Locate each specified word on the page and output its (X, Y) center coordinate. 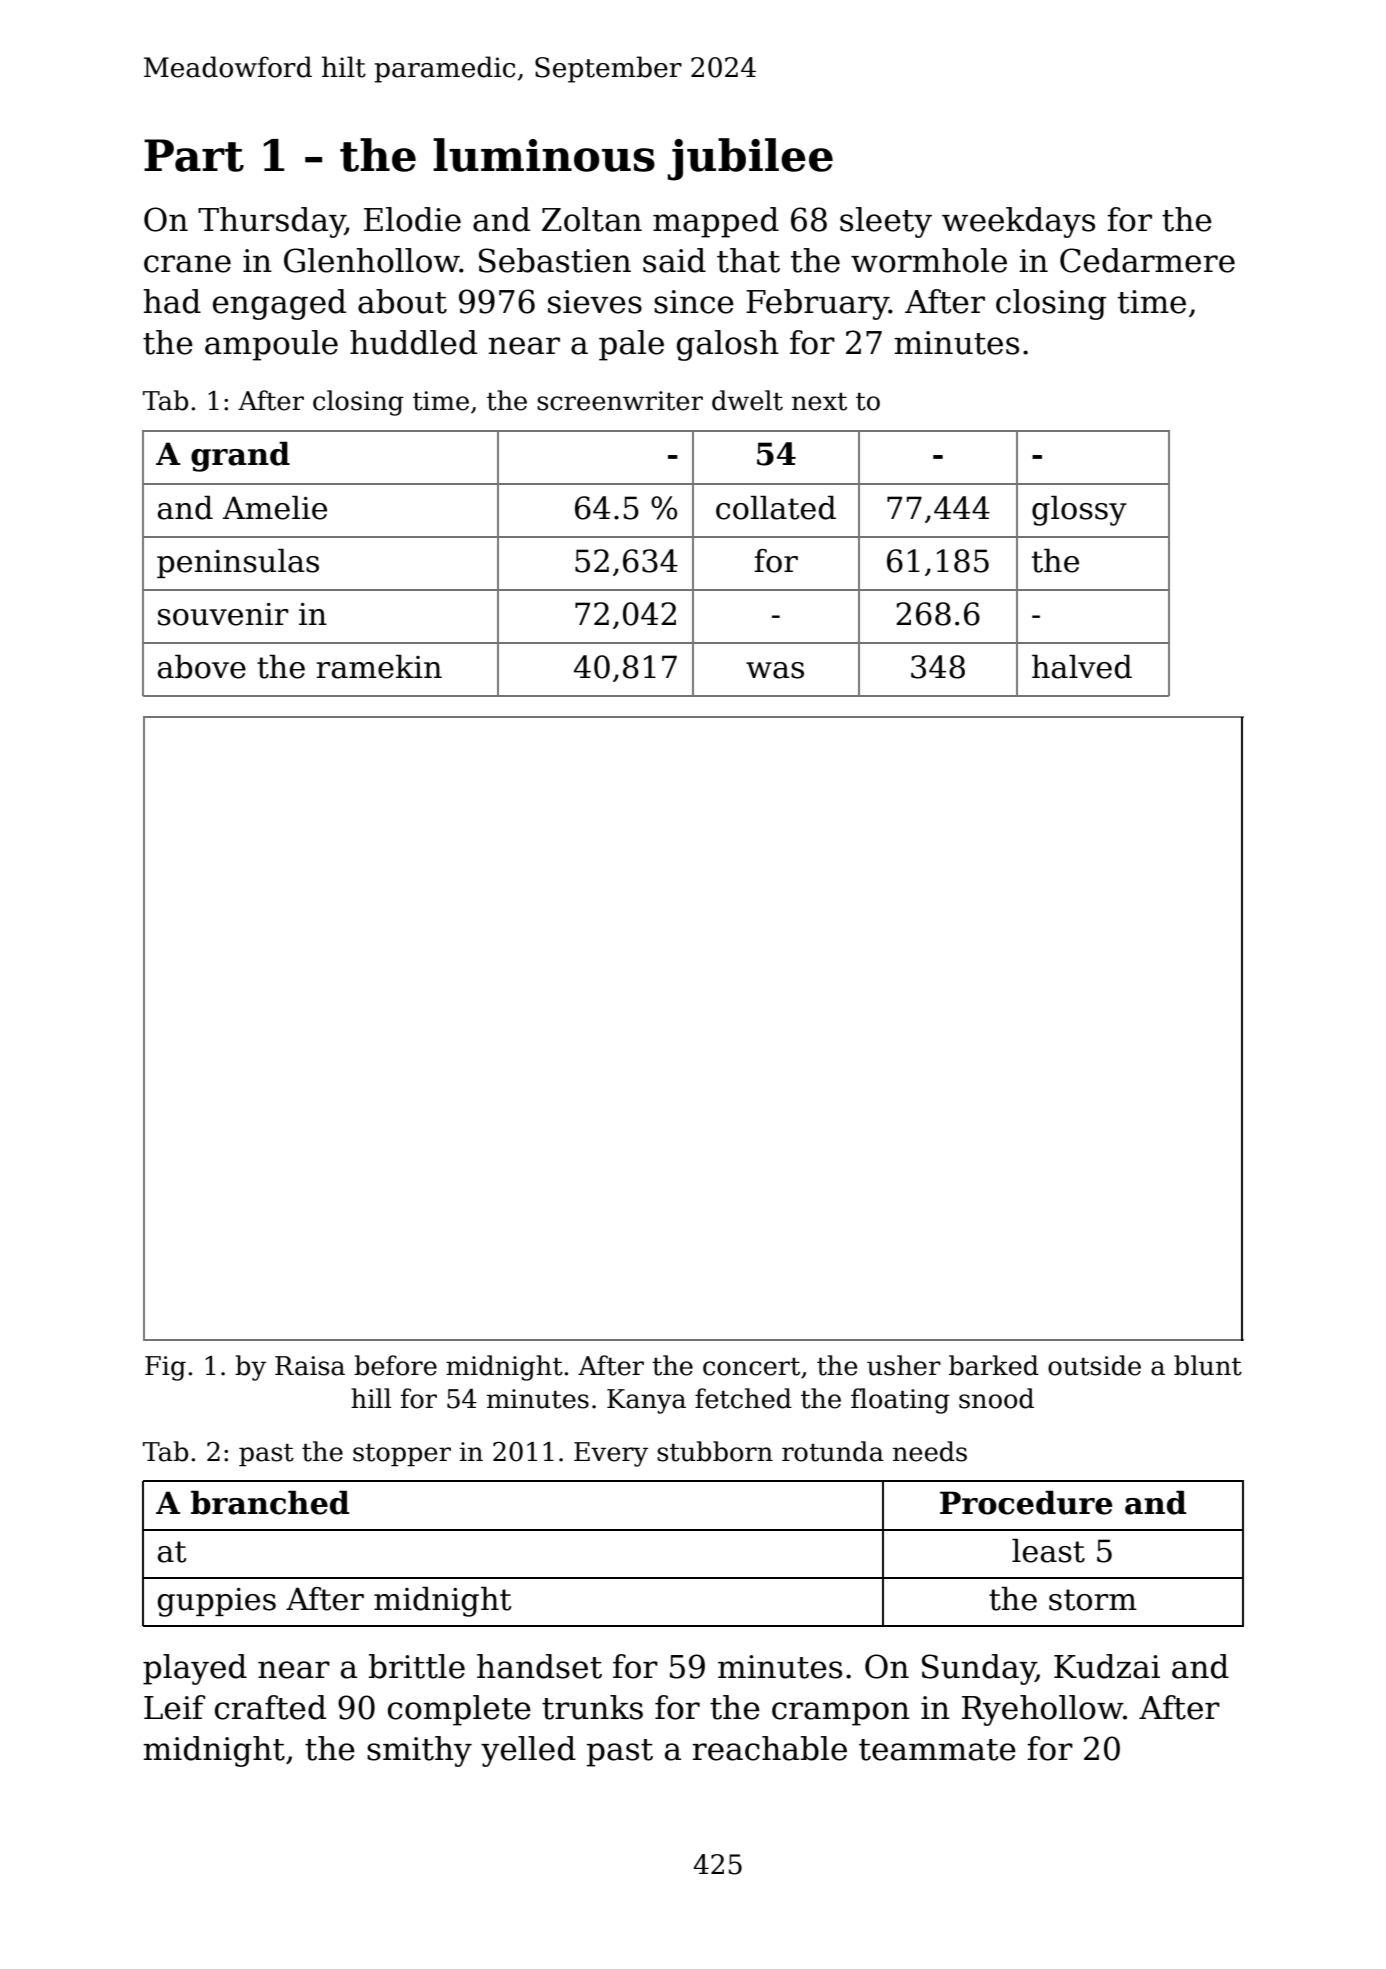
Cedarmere (1147, 260)
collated (776, 508)
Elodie (412, 219)
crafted (270, 1707)
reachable (769, 1748)
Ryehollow (1042, 1710)
